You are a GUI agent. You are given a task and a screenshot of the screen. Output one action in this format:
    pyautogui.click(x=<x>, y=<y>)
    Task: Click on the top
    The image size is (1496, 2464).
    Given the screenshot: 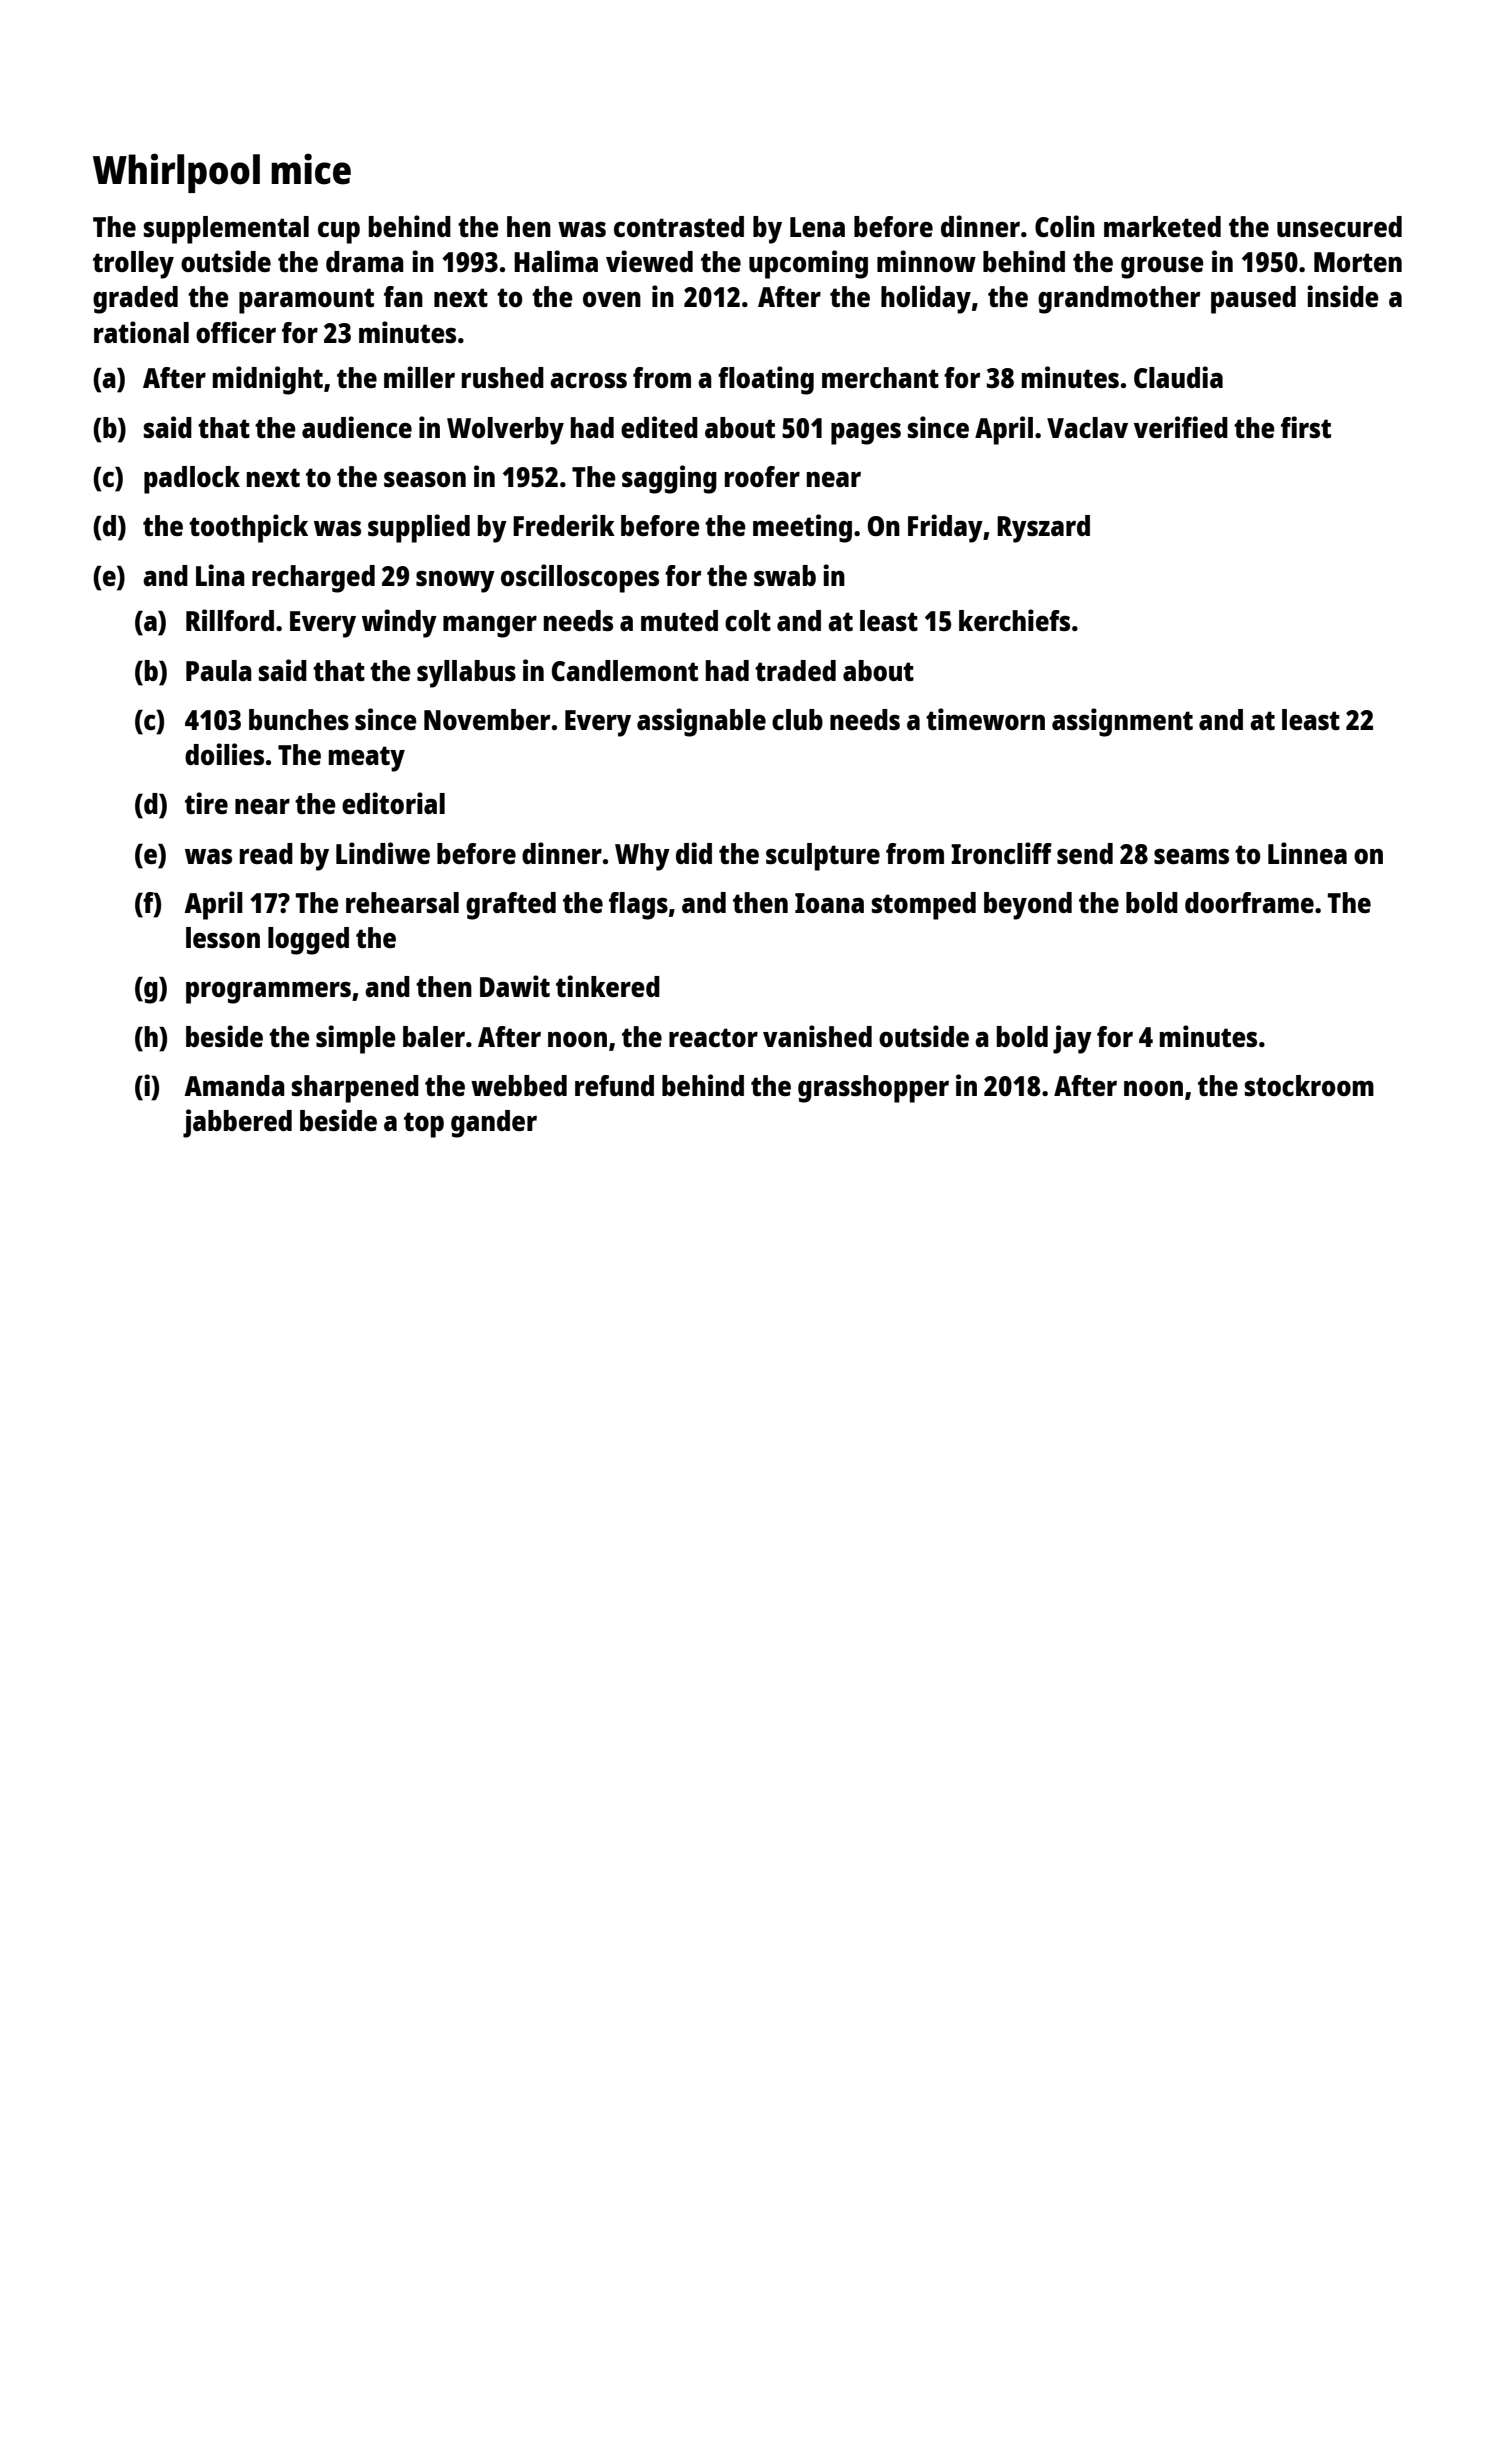 What is the action you would take?
    pyautogui.click(x=424, y=1125)
